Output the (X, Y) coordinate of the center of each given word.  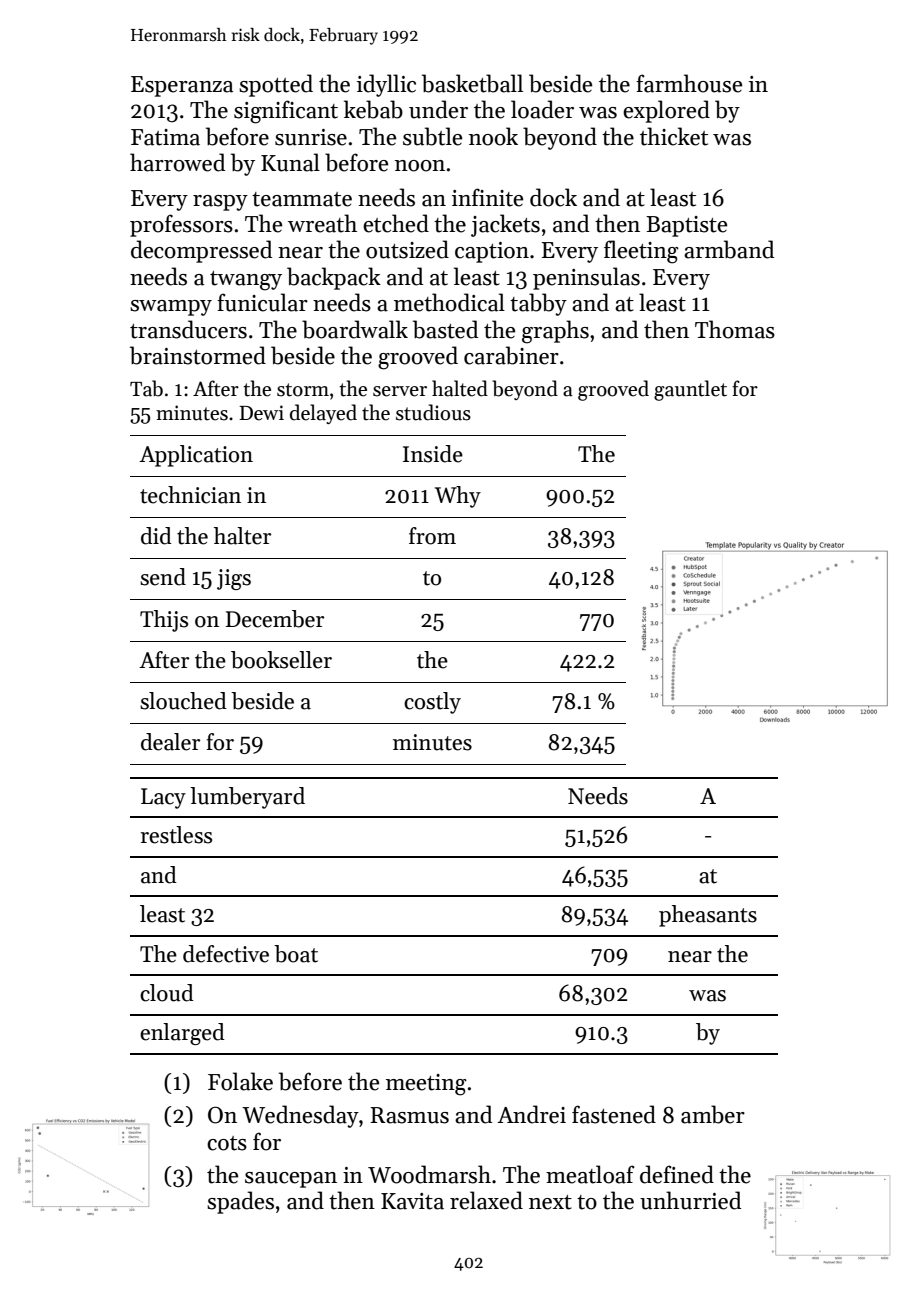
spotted (276, 85)
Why (458, 497)
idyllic (386, 85)
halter (242, 536)
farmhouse (689, 83)
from (432, 536)
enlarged (182, 1034)
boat (296, 954)
